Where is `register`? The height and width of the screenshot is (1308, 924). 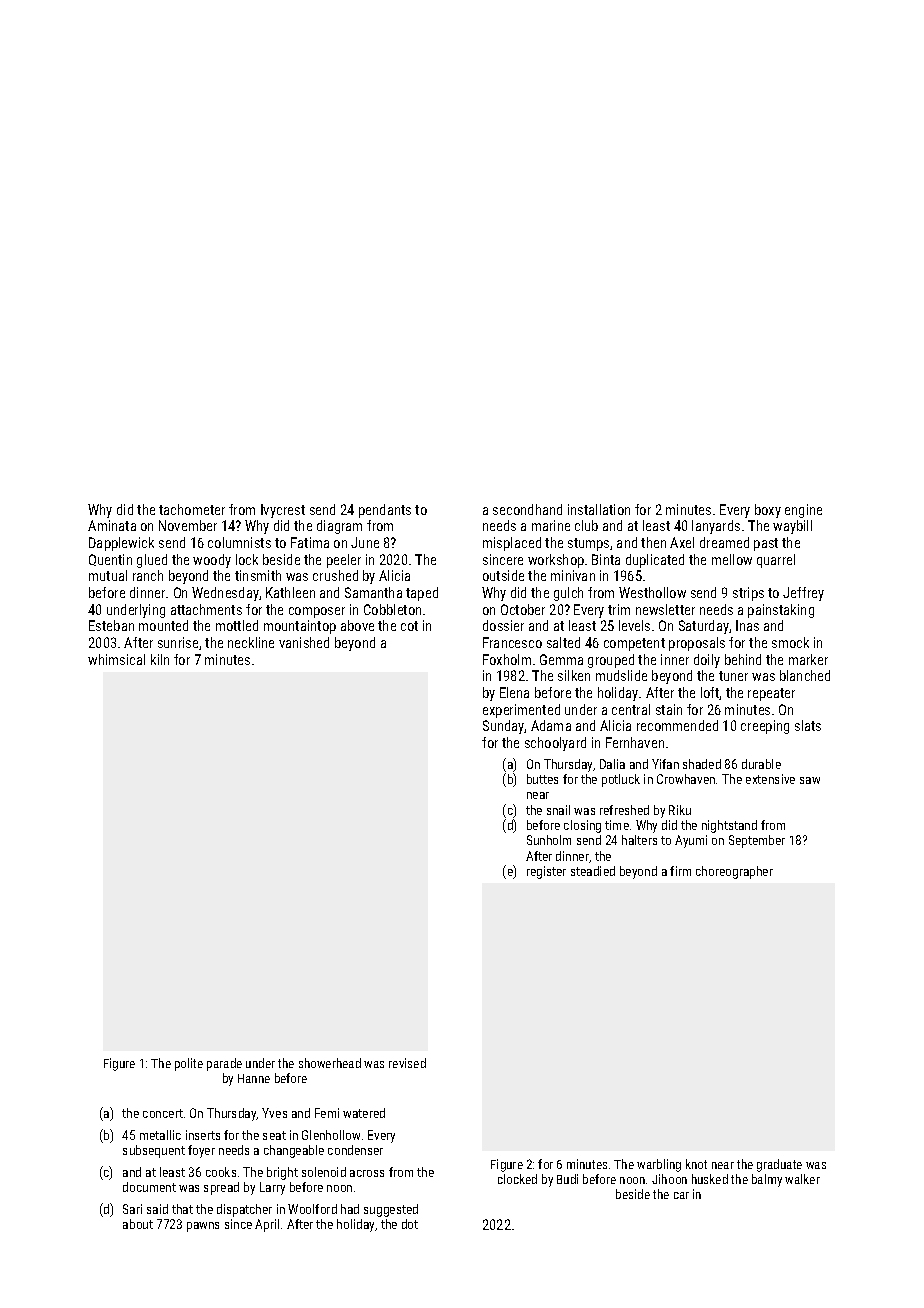 register is located at coordinates (546, 872).
